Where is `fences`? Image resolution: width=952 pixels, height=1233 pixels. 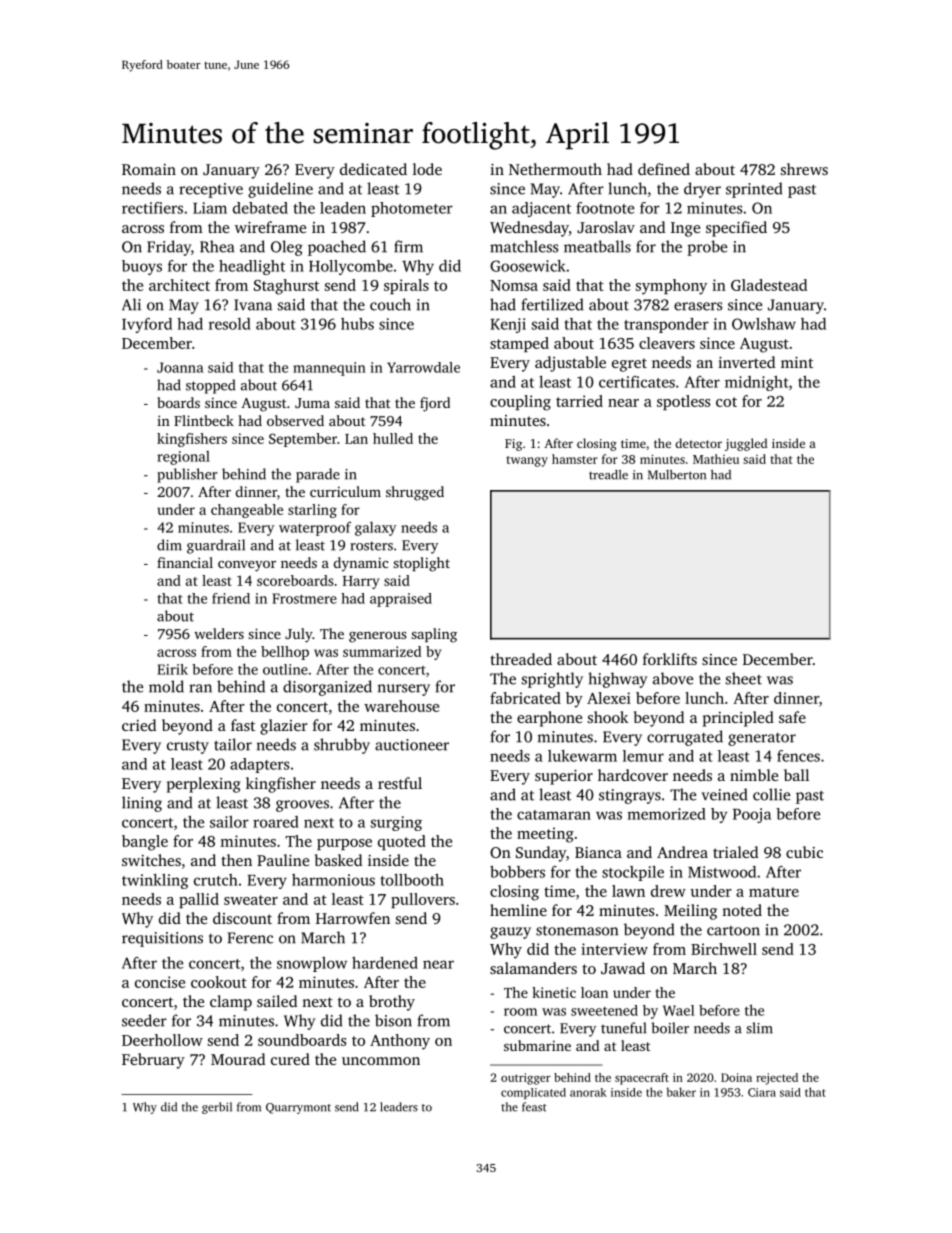 fences is located at coordinates (798, 756).
